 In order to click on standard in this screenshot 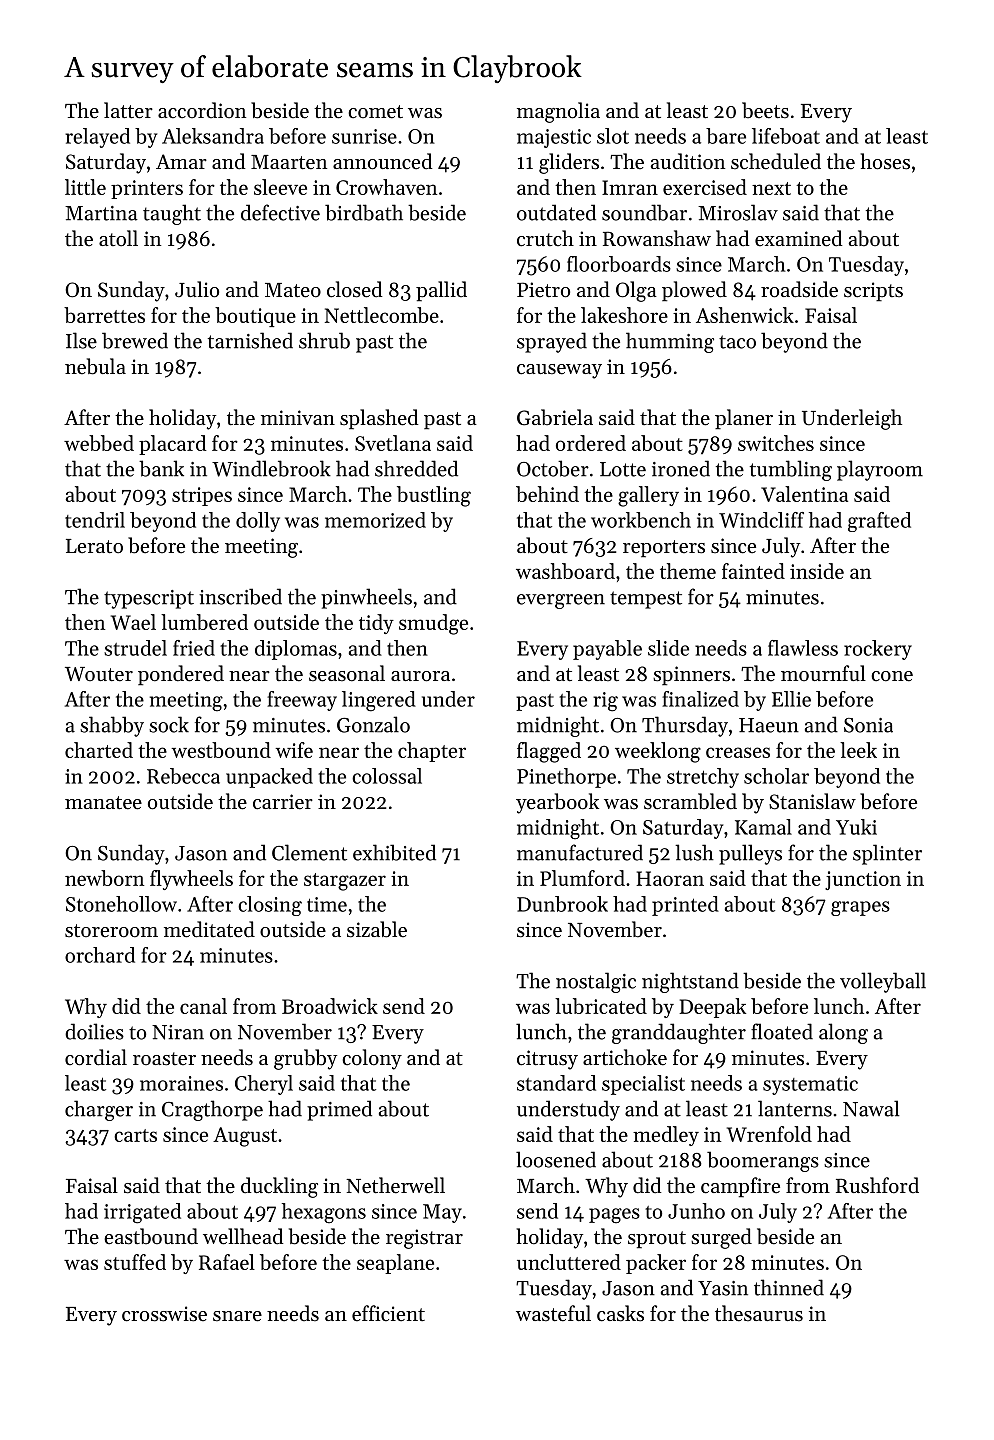, I will do `click(556, 1083)`.
